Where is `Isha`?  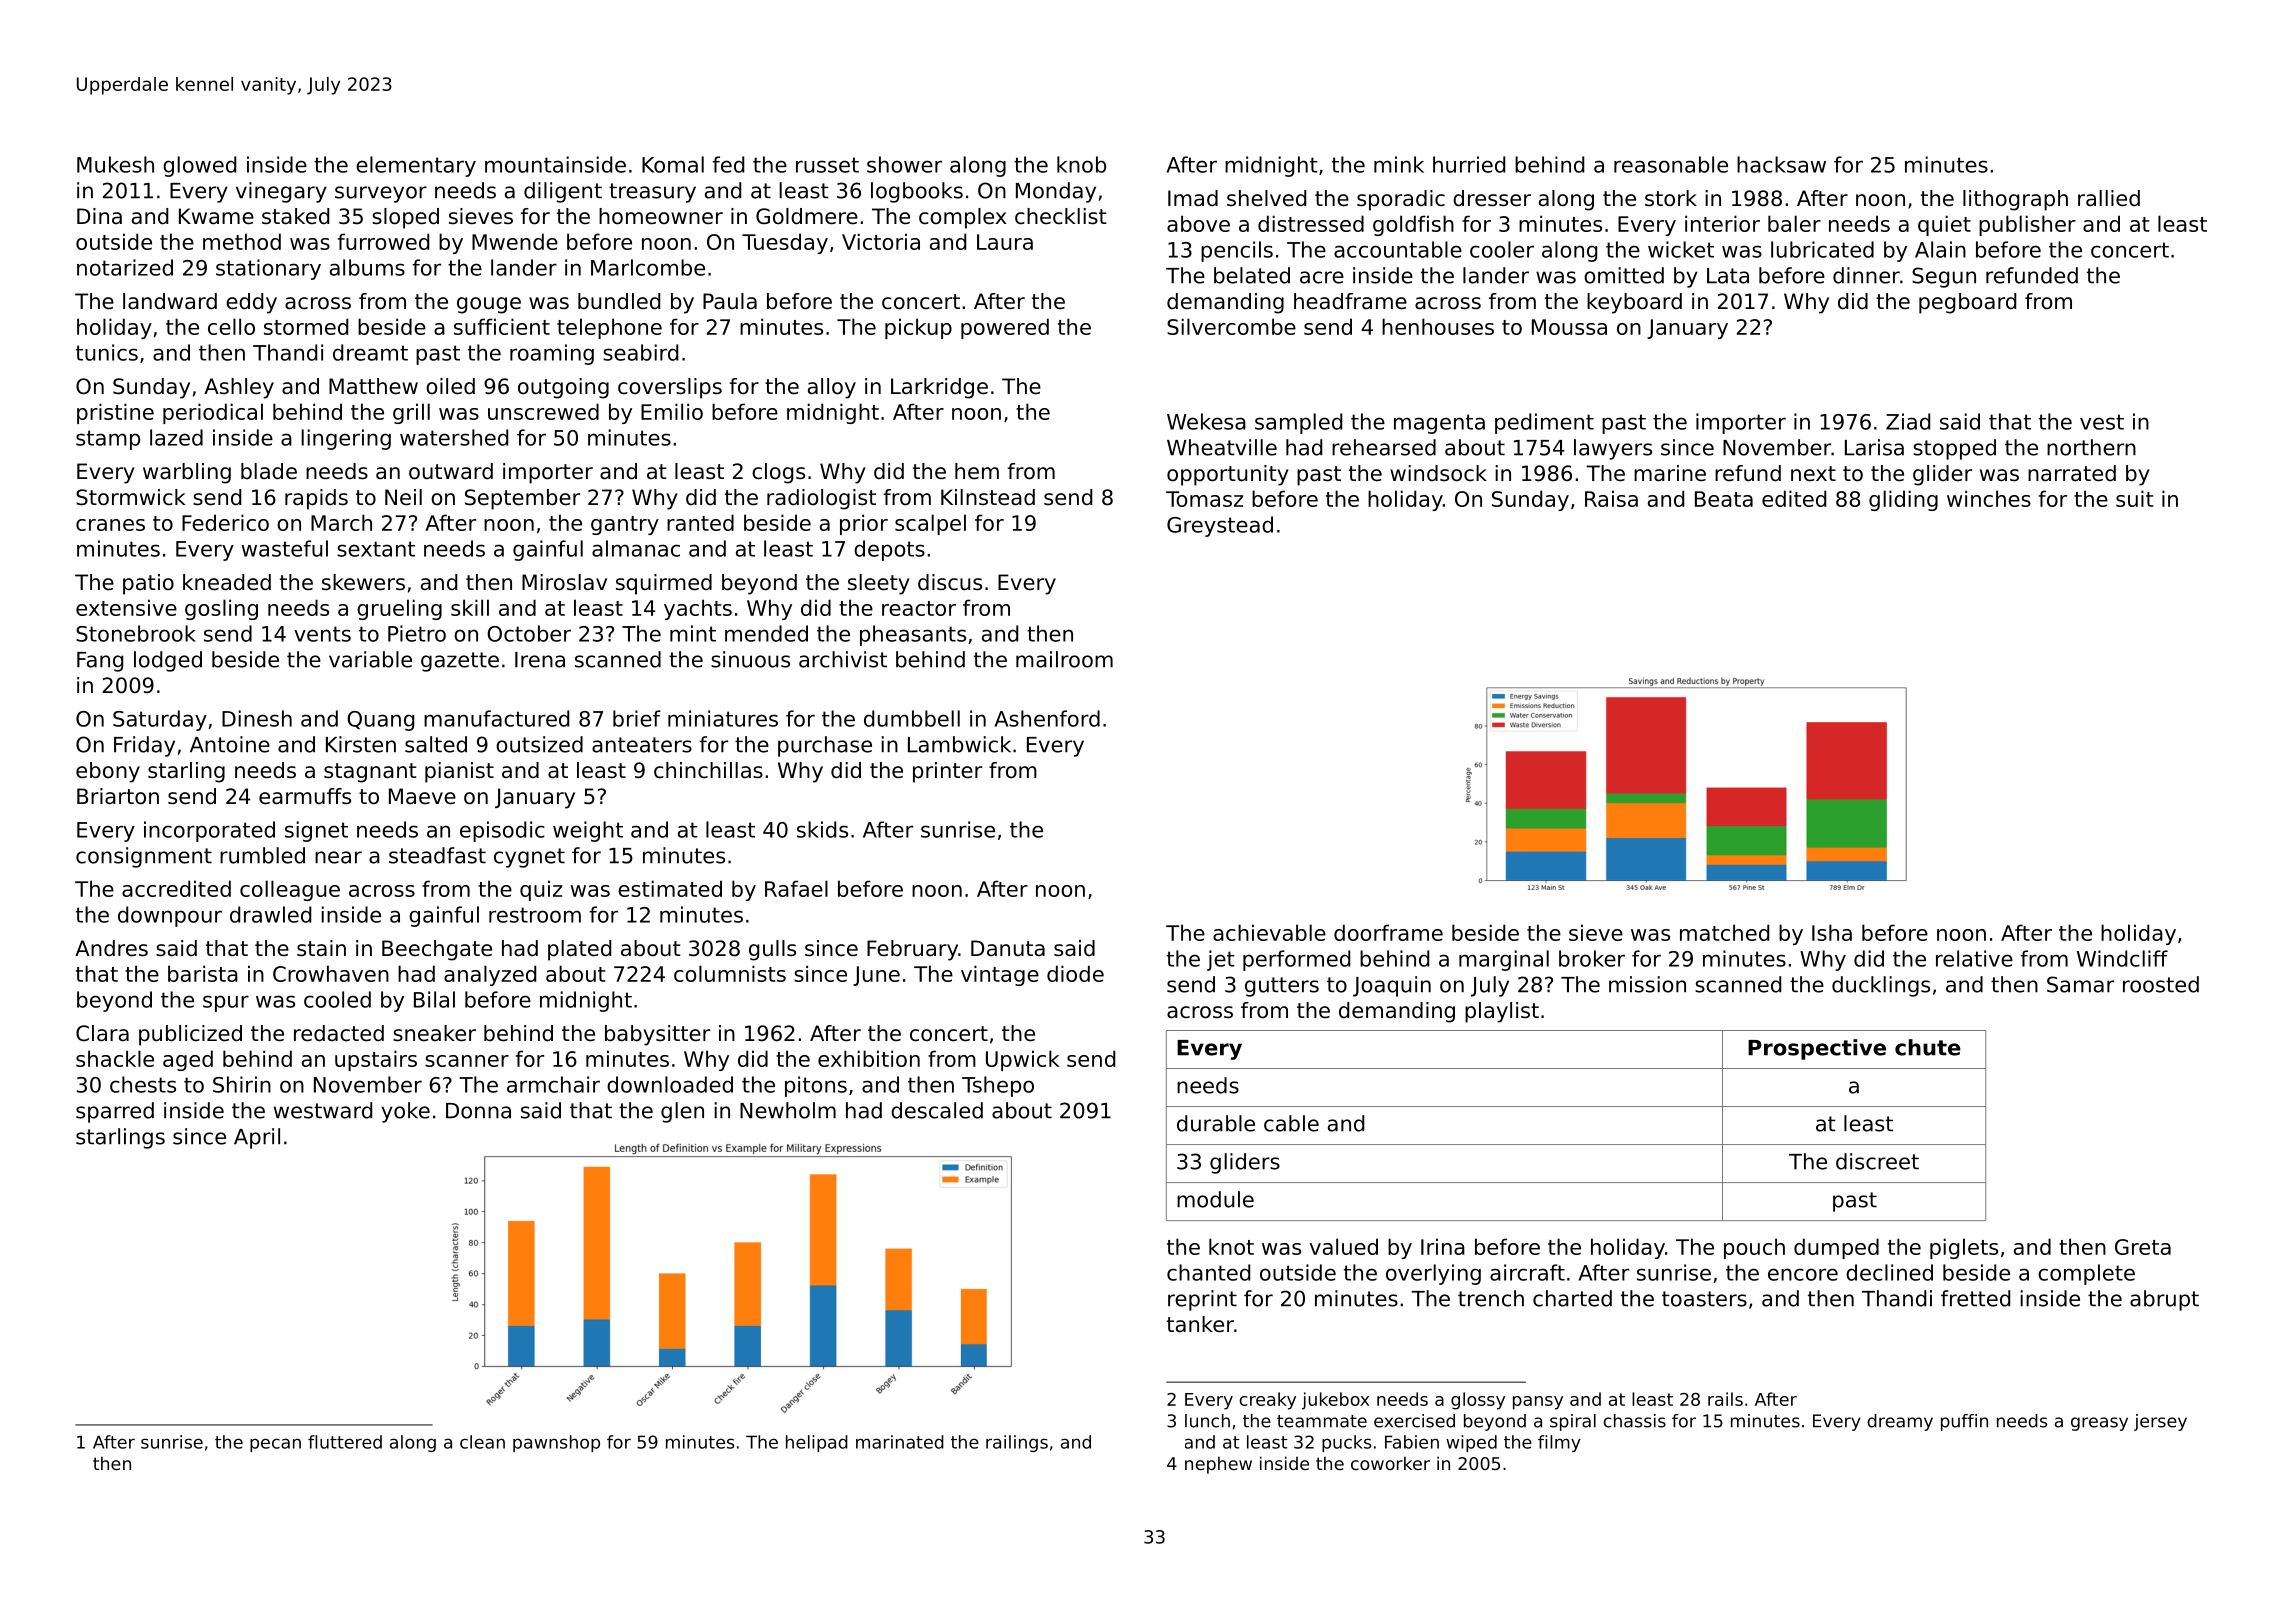 Isha is located at coordinates (1832, 932).
